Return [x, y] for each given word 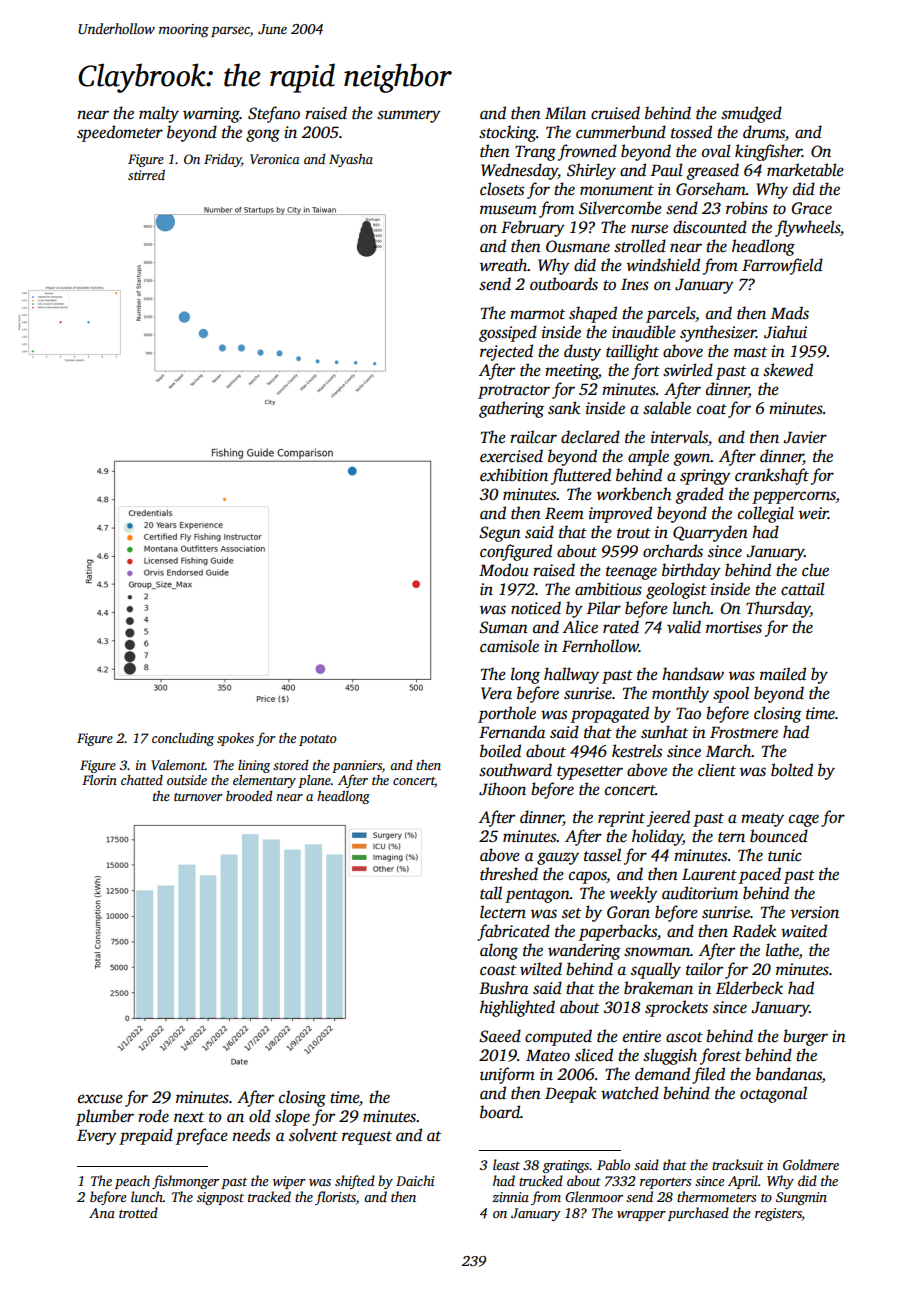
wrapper [641, 1216]
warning [211, 115]
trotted [138, 1212]
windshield [663, 265]
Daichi [415, 1180]
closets [502, 189]
